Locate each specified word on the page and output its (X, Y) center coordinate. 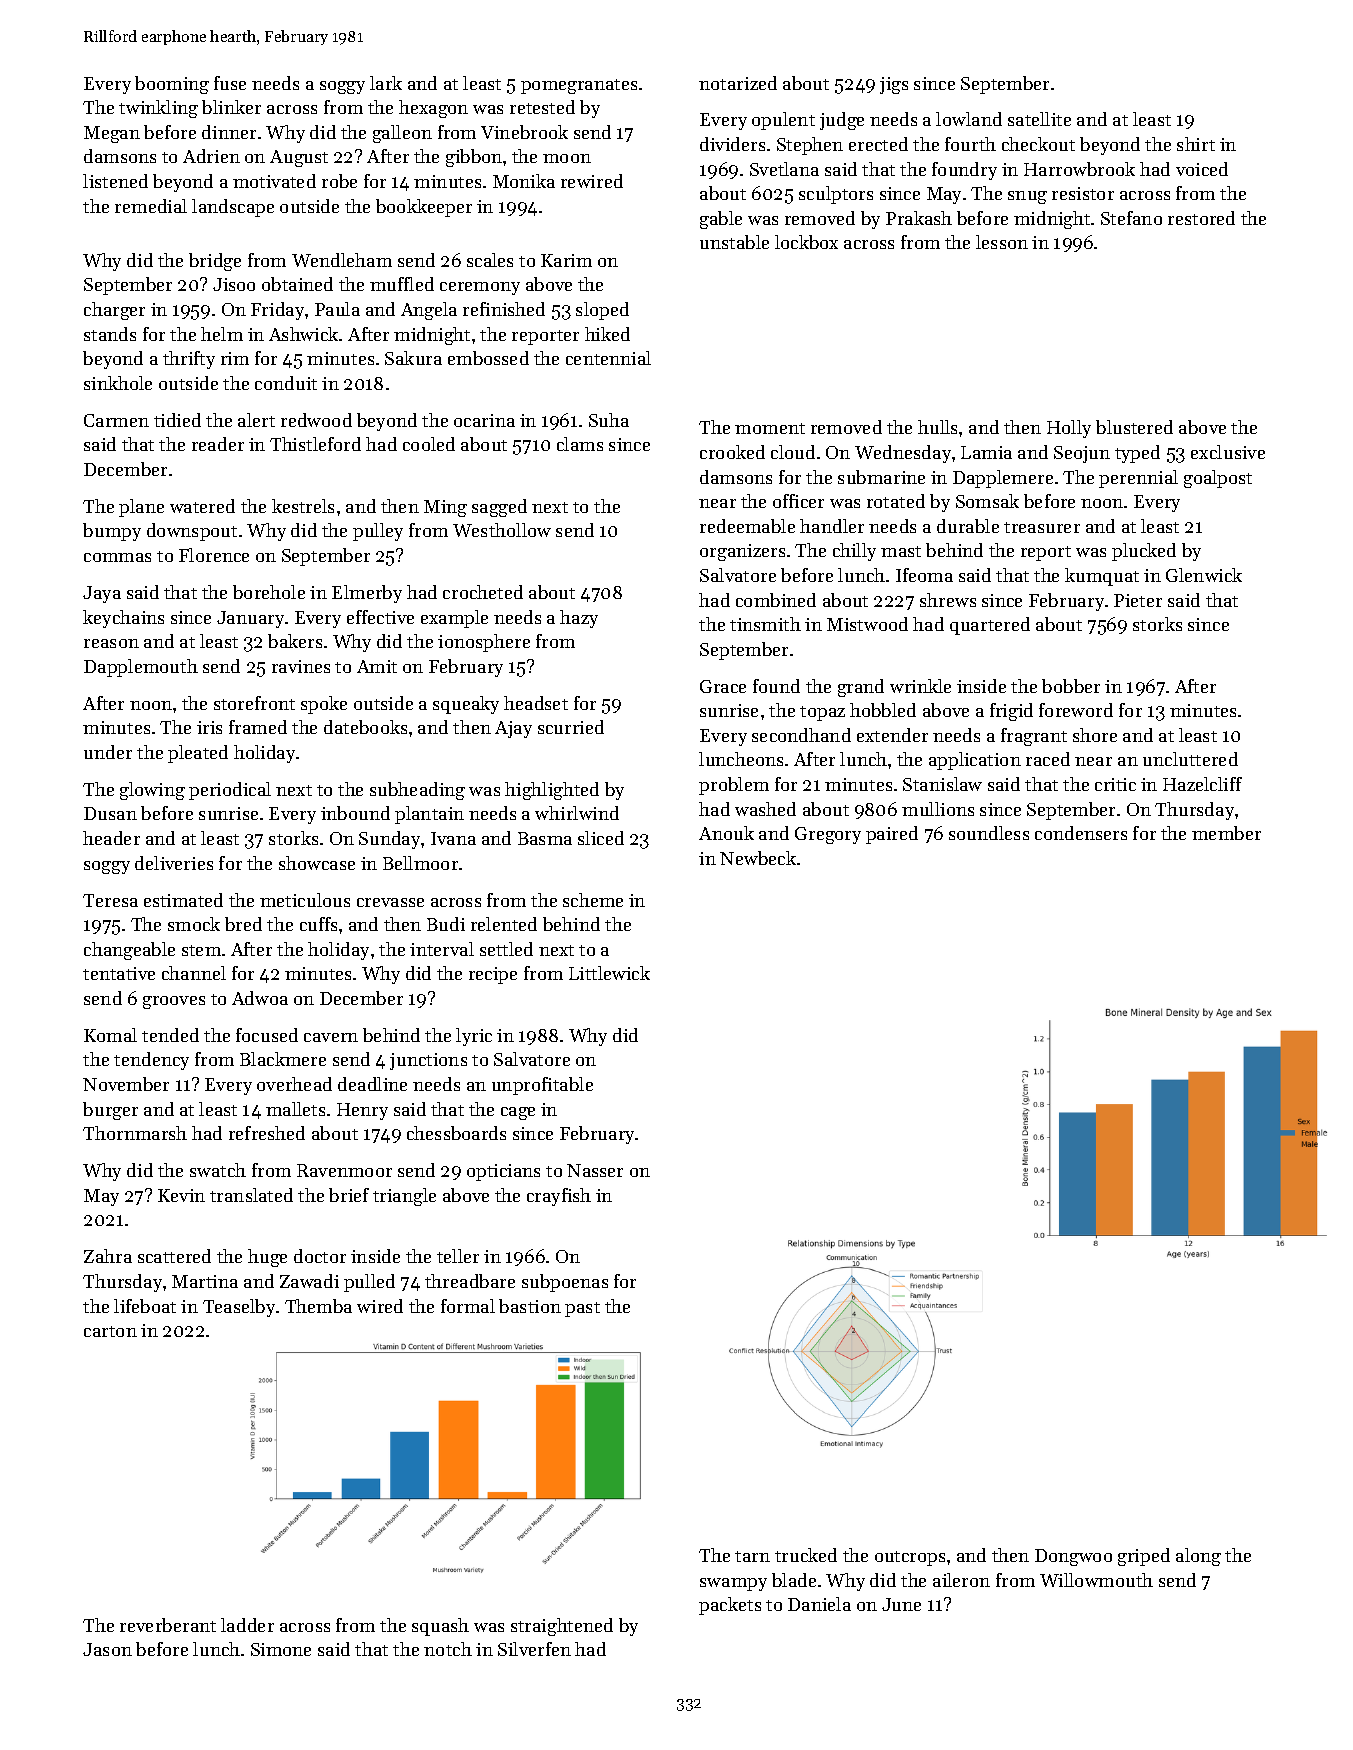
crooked (732, 452)
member (1226, 833)
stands (110, 334)
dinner (229, 132)
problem (734, 786)
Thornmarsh (135, 1133)
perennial (1138, 479)
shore (1095, 735)
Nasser (595, 1170)
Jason (107, 1649)
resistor (1083, 193)
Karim (566, 260)
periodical (230, 791)
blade (794, 1580)
